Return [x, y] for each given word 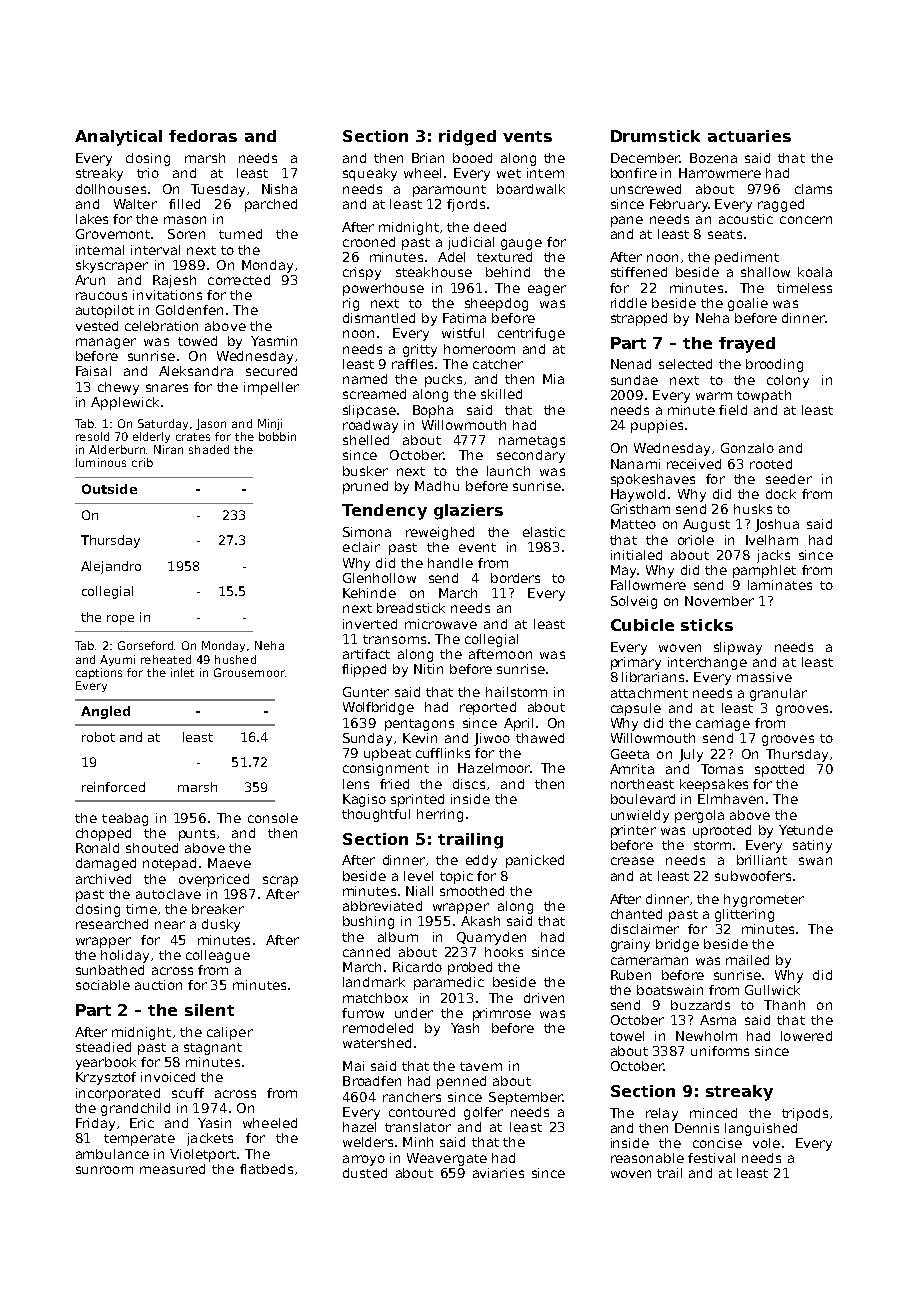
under [414, 1013]
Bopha [433, 411]
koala [815, 272]
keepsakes [714, 785]
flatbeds [266, 1169]
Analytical [118, 138]
